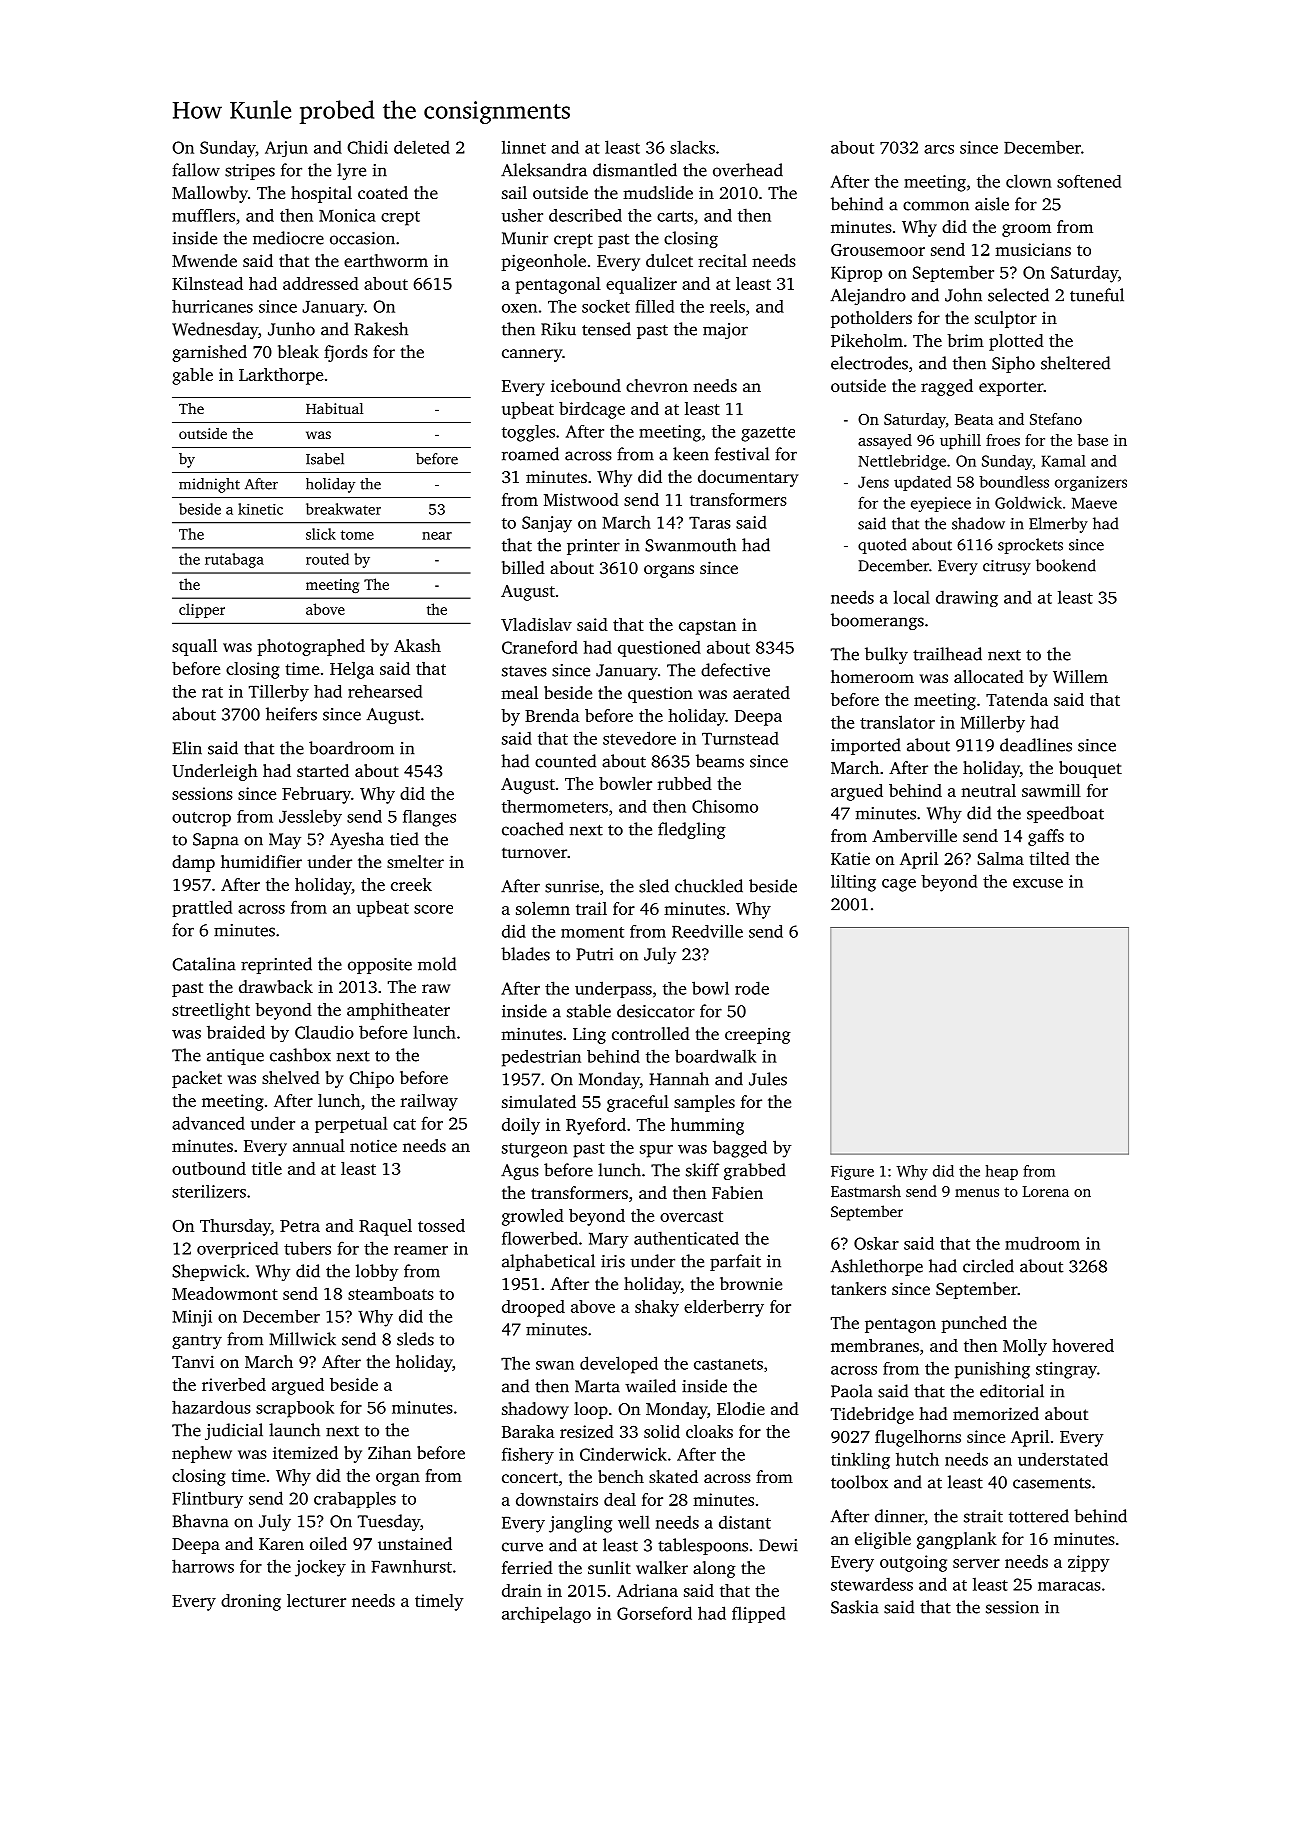 Image resolution: width=1301 pixels, height=1840 pixels. What do you see at coordinates (741, 1408) in the screenshot?
I see `Elodie` at bounding box center [741, 1408].
